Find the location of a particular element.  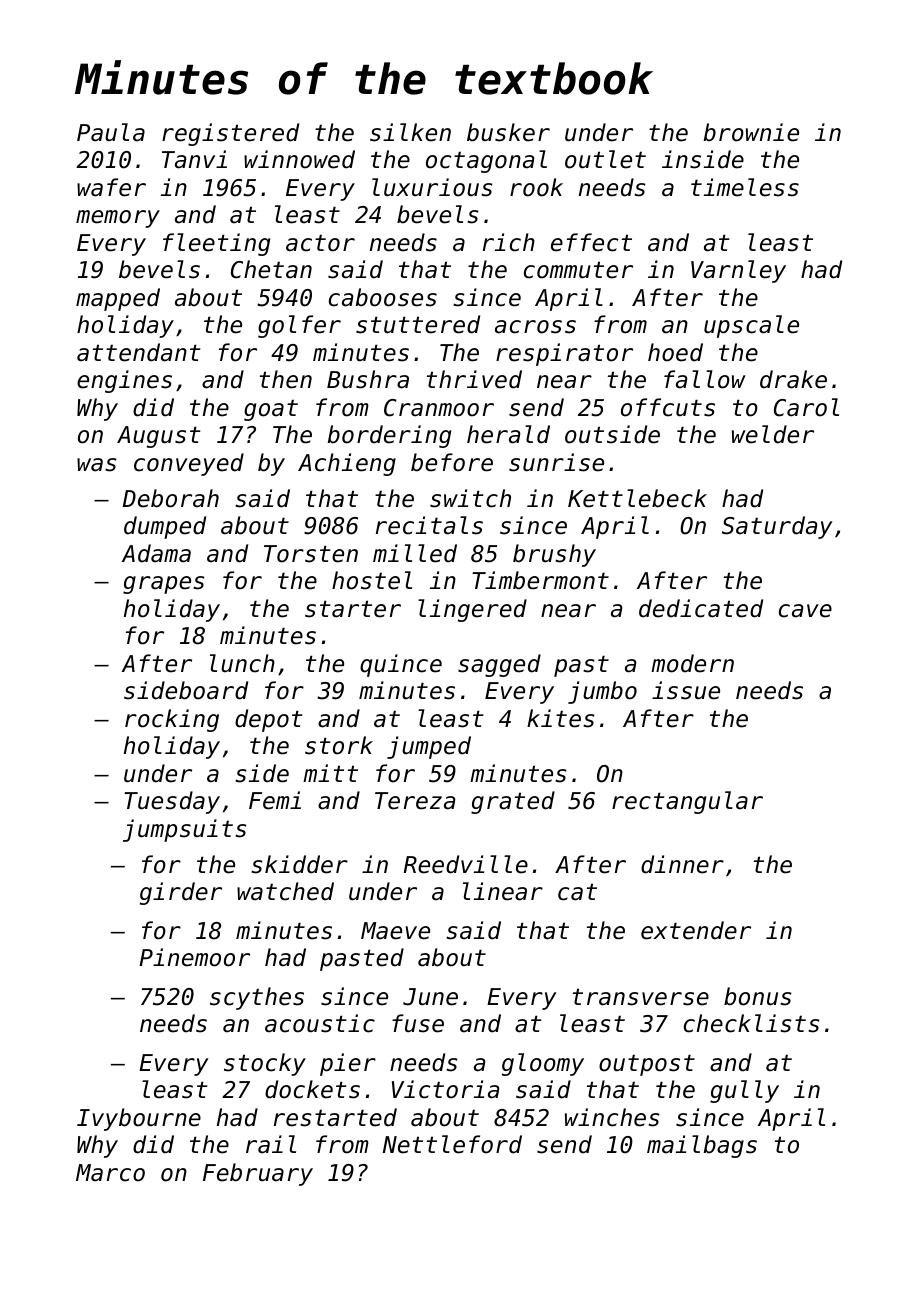

outpost is located at coordinates (647, 1065).
